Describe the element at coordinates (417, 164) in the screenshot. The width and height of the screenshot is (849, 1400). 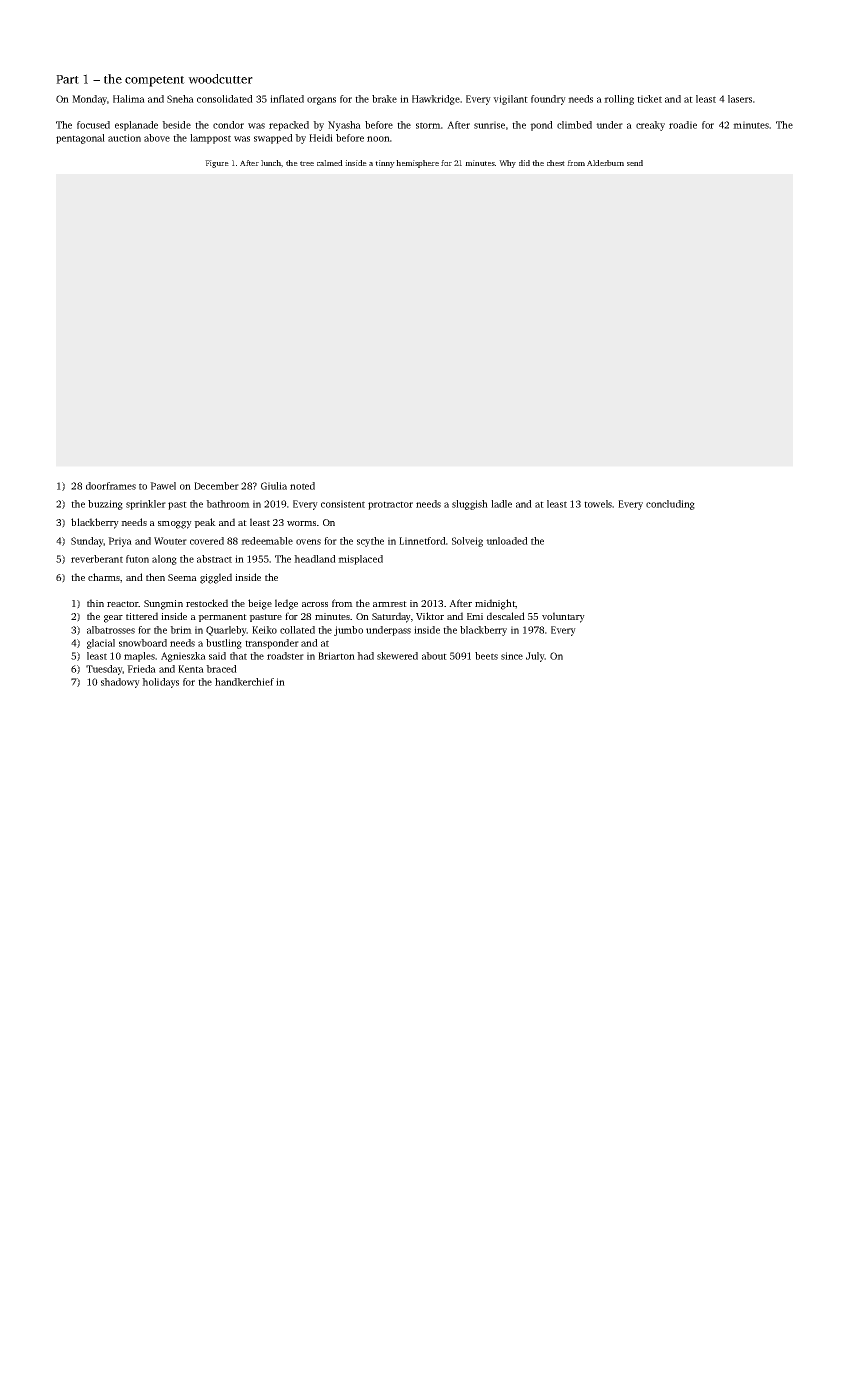
I see `hemisphere` at that location.
